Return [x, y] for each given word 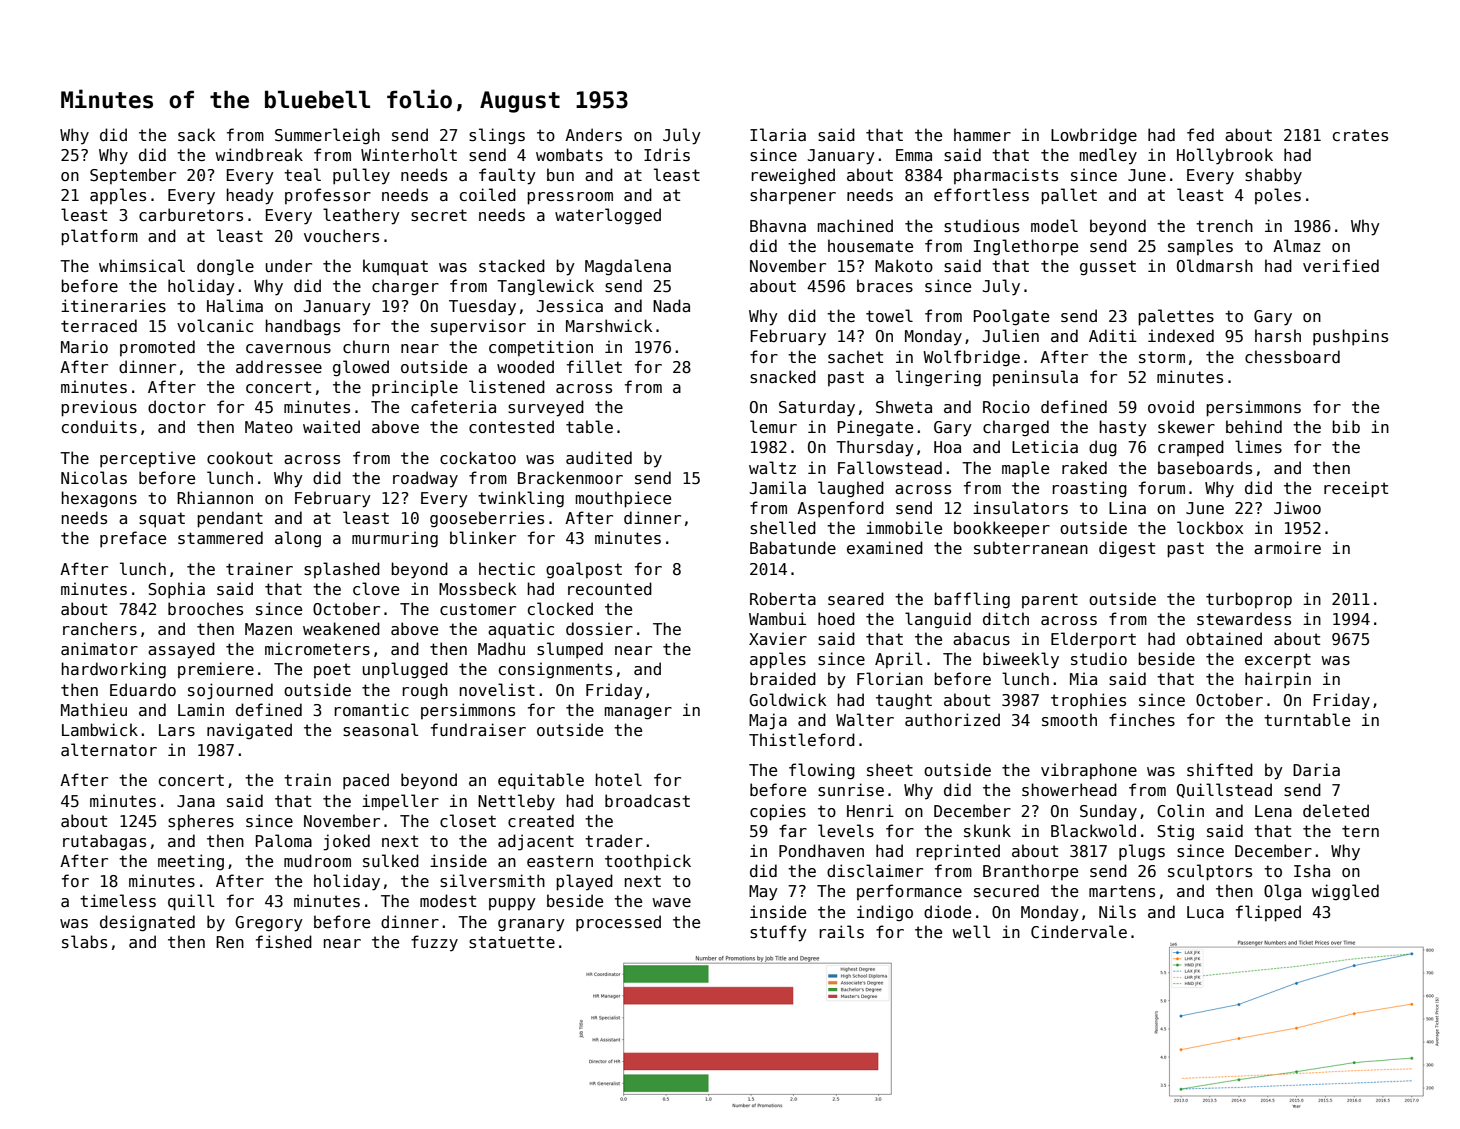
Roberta [783, 598]
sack [196, 135]
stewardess [1244, 619]
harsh [1278, 336]
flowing [822, 771]
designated [147, 923]
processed [618, 923]
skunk [987, 830]
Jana [196, 801]
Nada [671, 305]
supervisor [478, 327]
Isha [1312, 870]
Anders [593, 135]
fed [1200, 134]
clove [376, 588]
